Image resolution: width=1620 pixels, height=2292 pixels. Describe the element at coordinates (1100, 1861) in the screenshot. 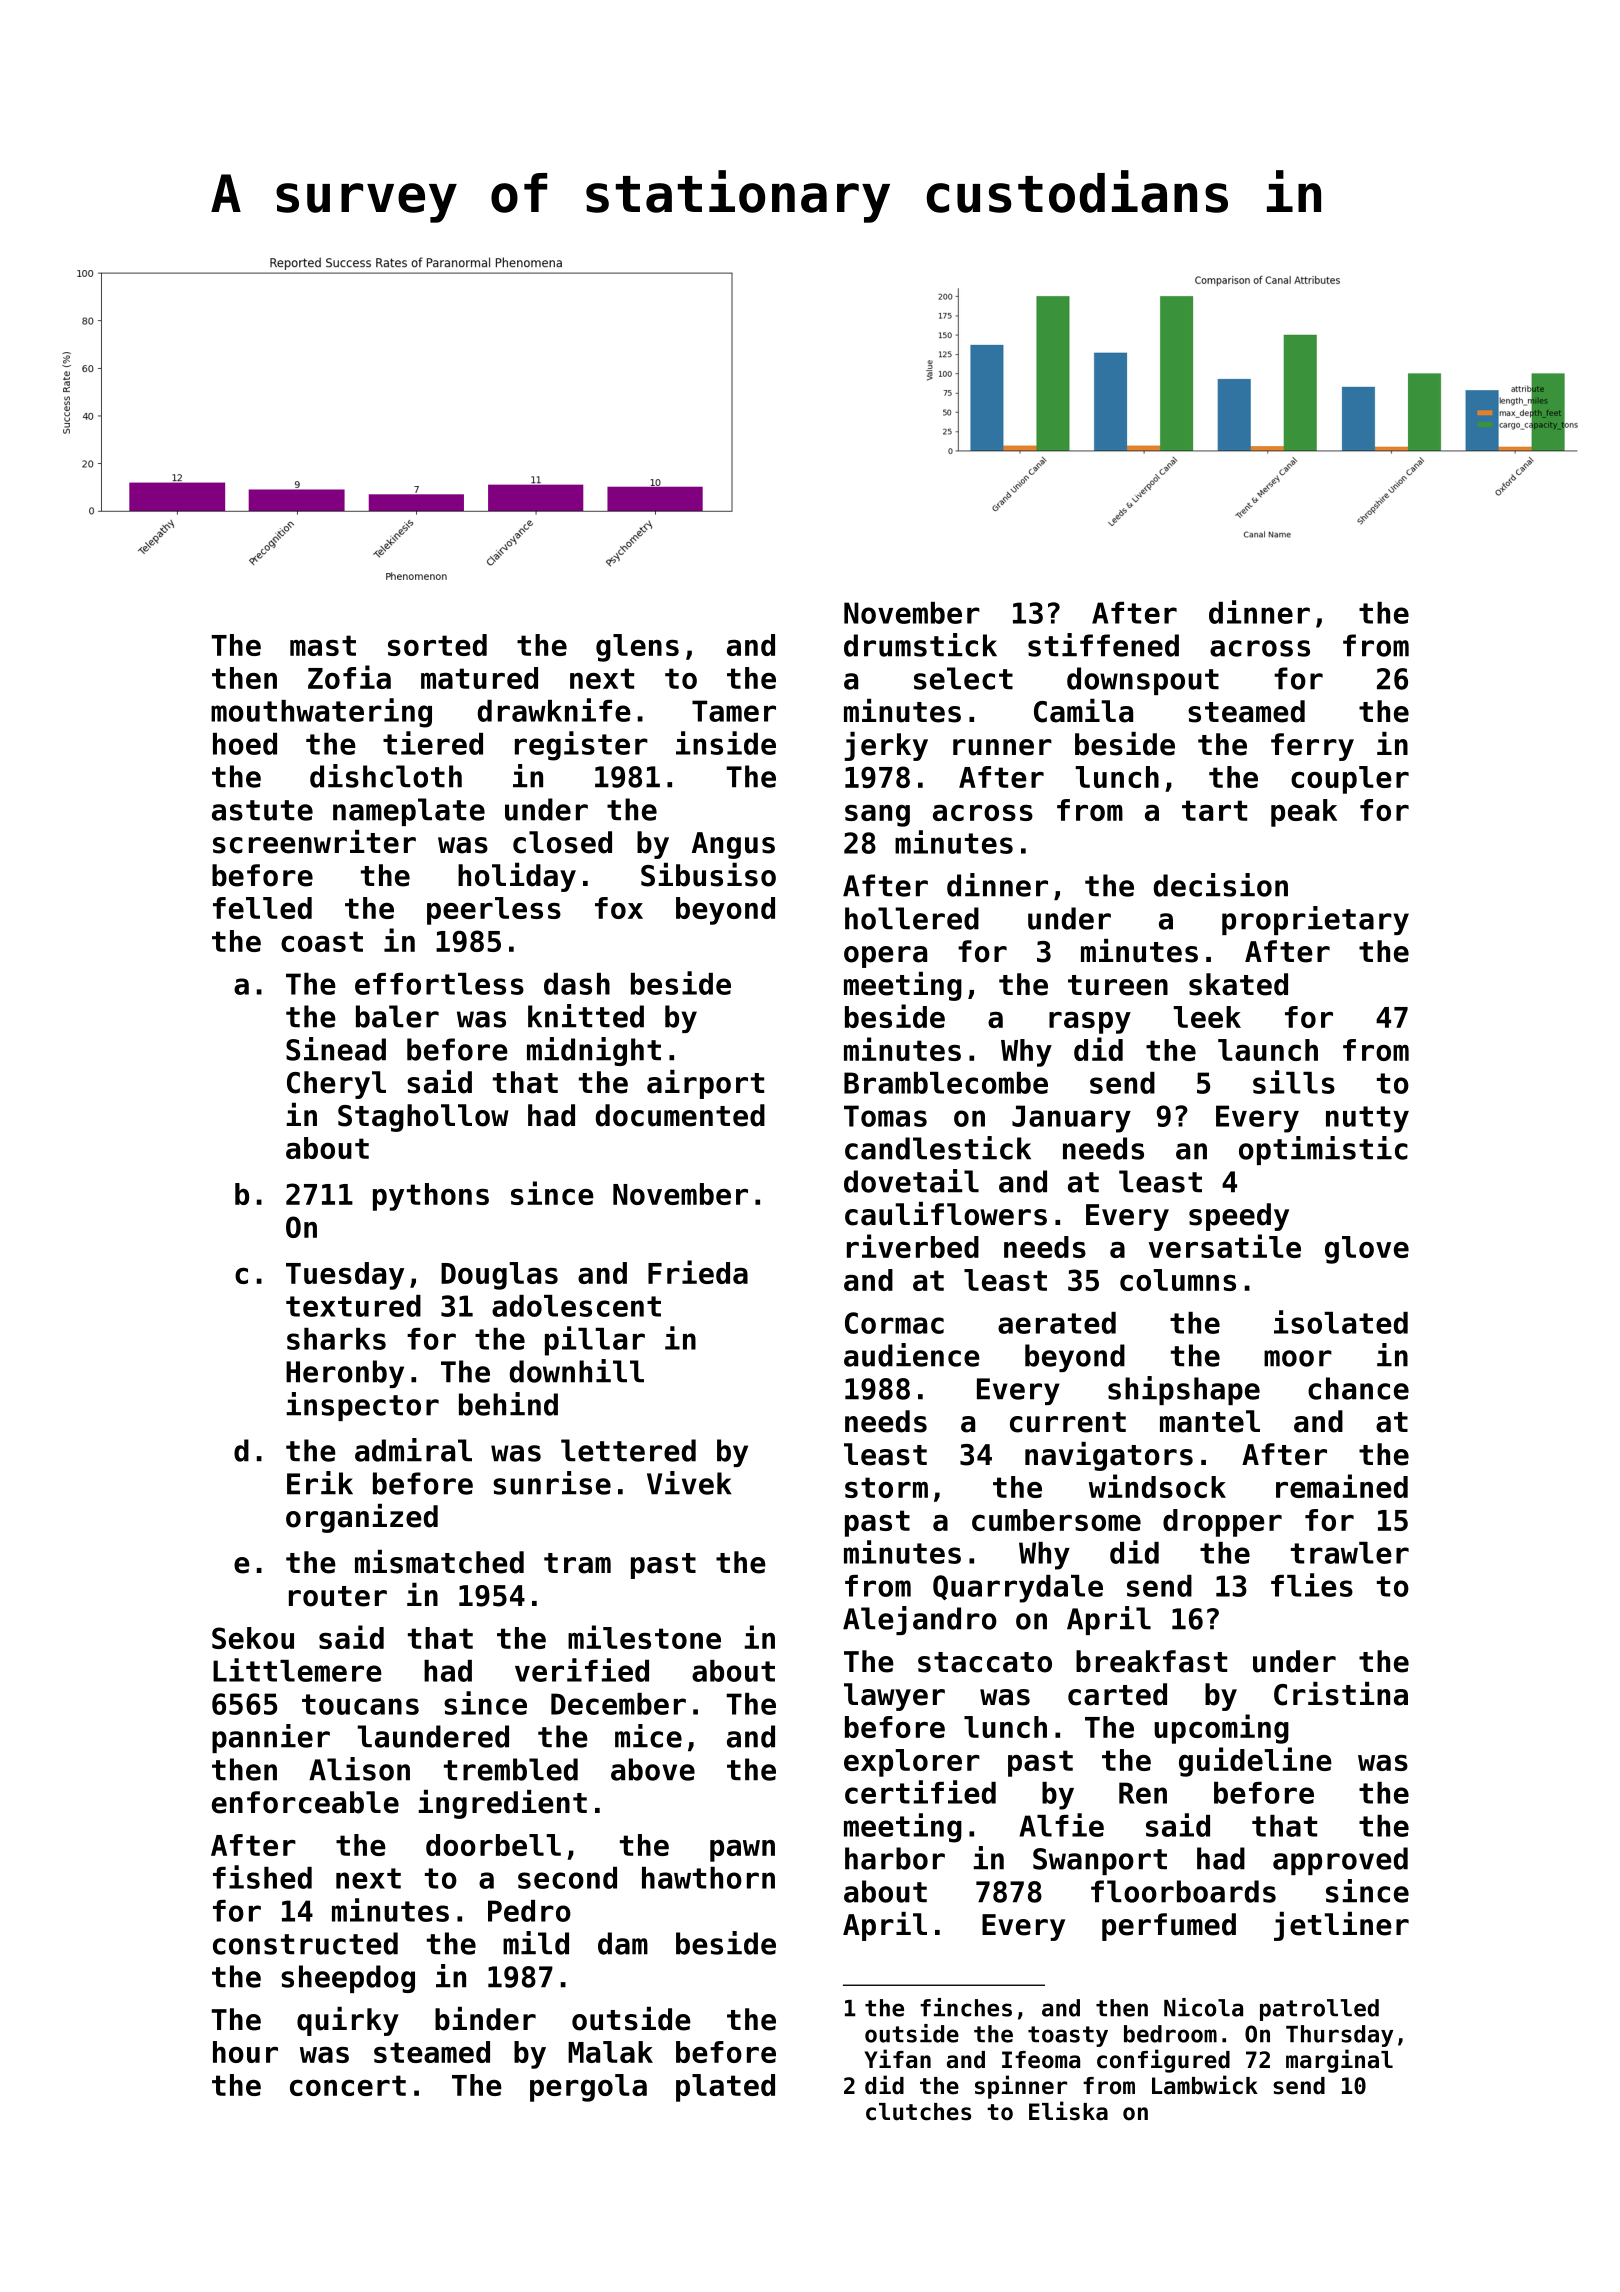

I see `Swanport` at that location.
